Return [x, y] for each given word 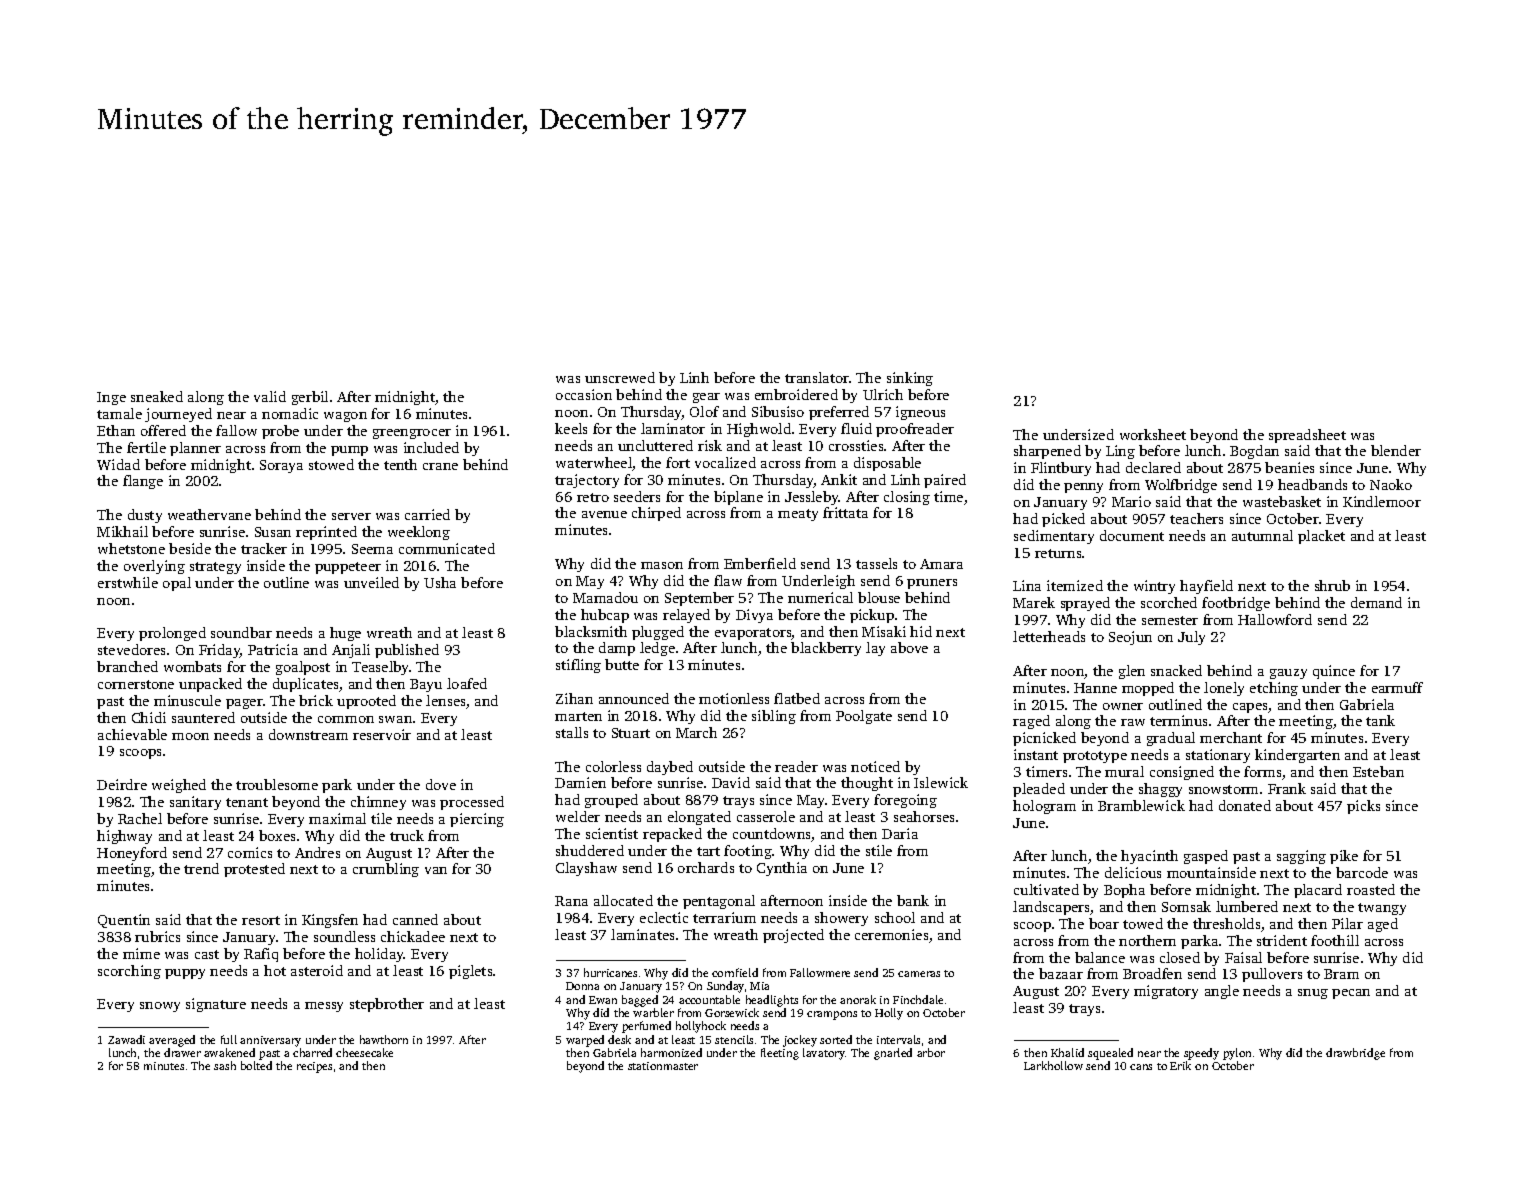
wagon [345, 417]
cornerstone [136, 684]
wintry [1154, 587]
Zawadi [126, 1039]
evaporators [753, 634]
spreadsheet [1307, 436]
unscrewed [620, 377]
